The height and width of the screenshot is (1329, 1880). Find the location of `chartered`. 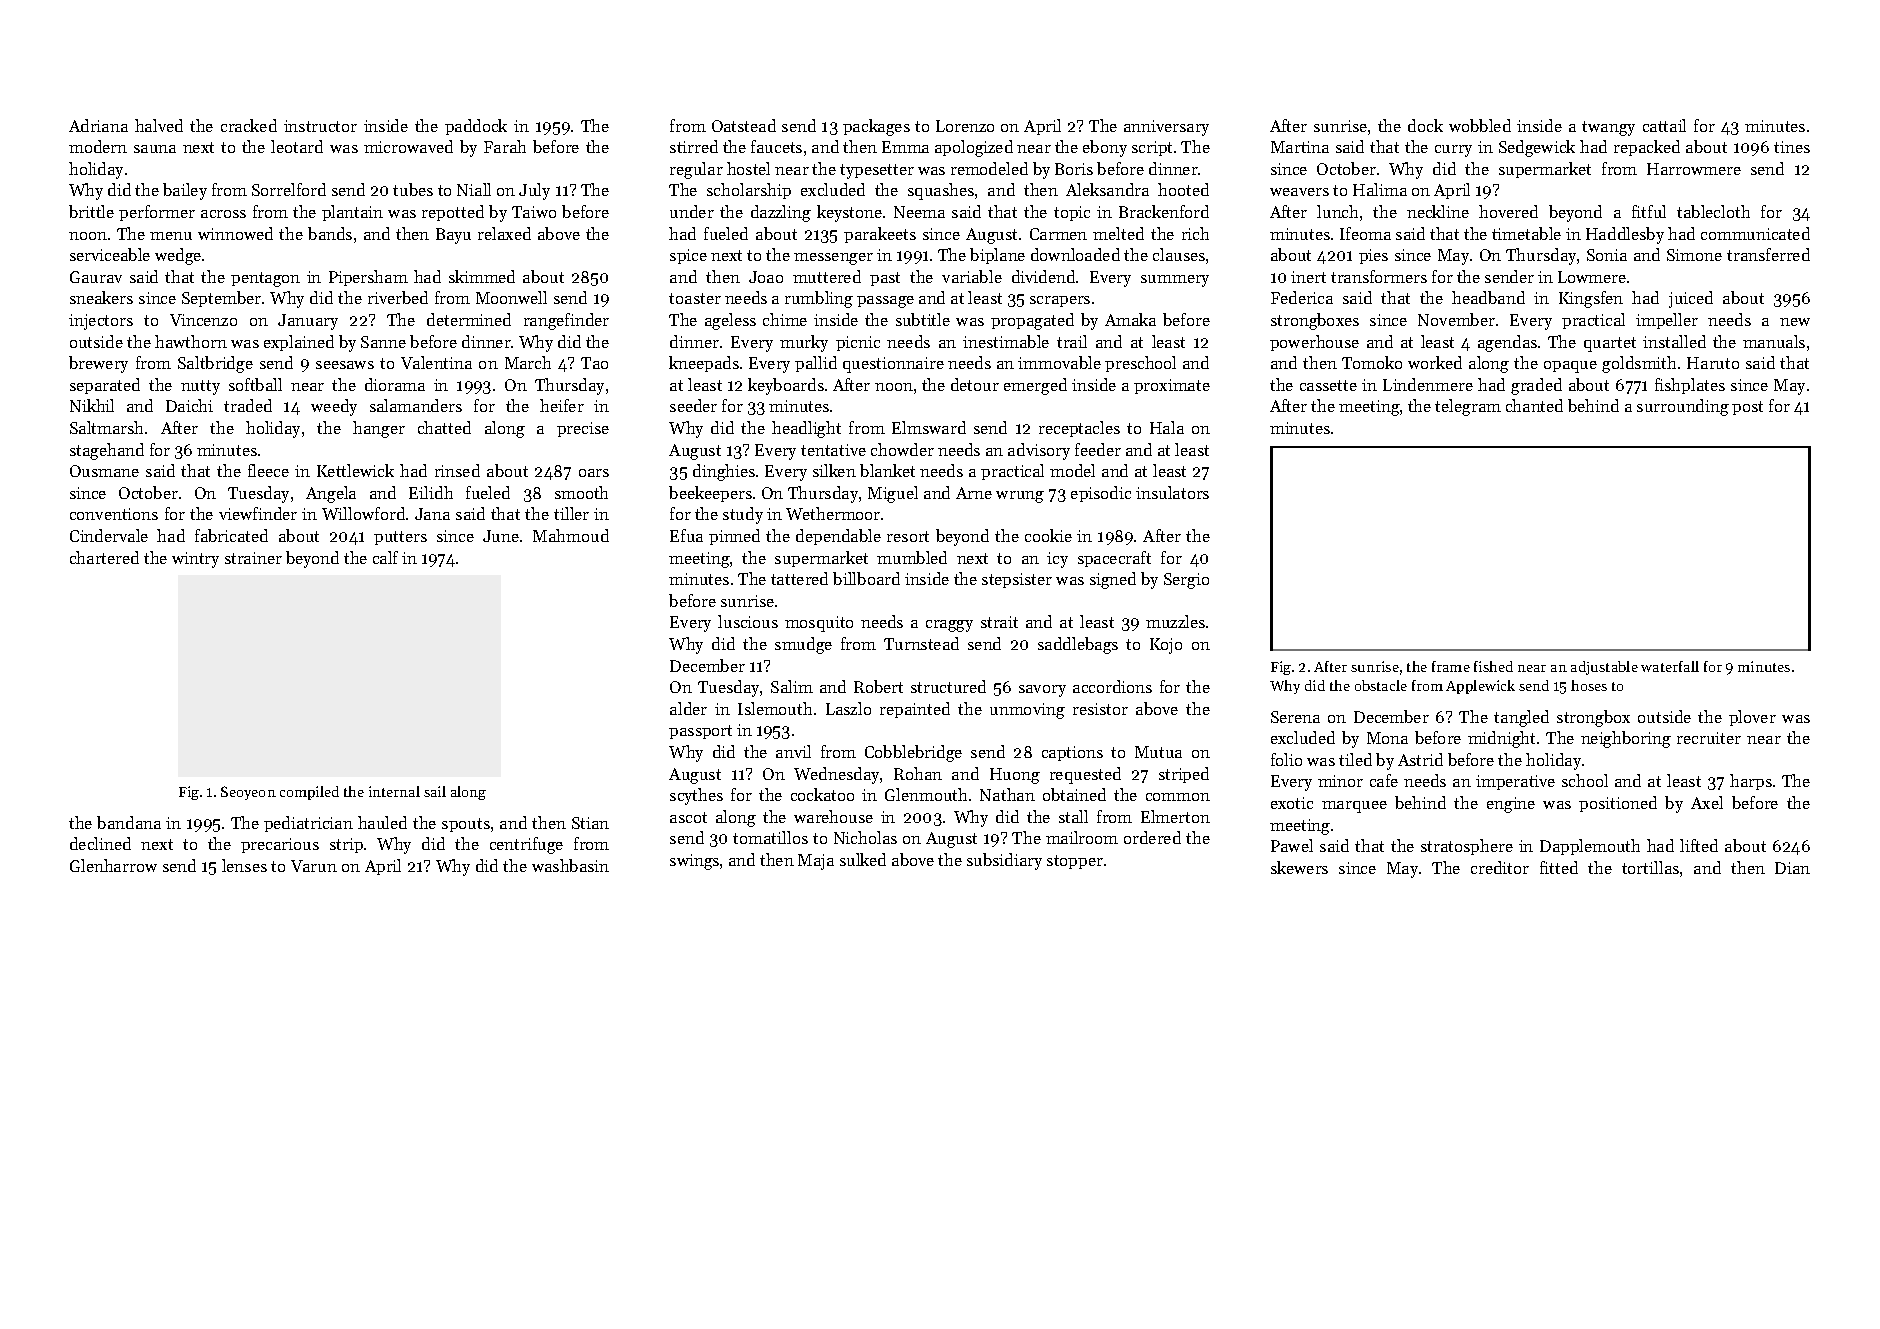

chartered is located at coordinates (104, 557).
